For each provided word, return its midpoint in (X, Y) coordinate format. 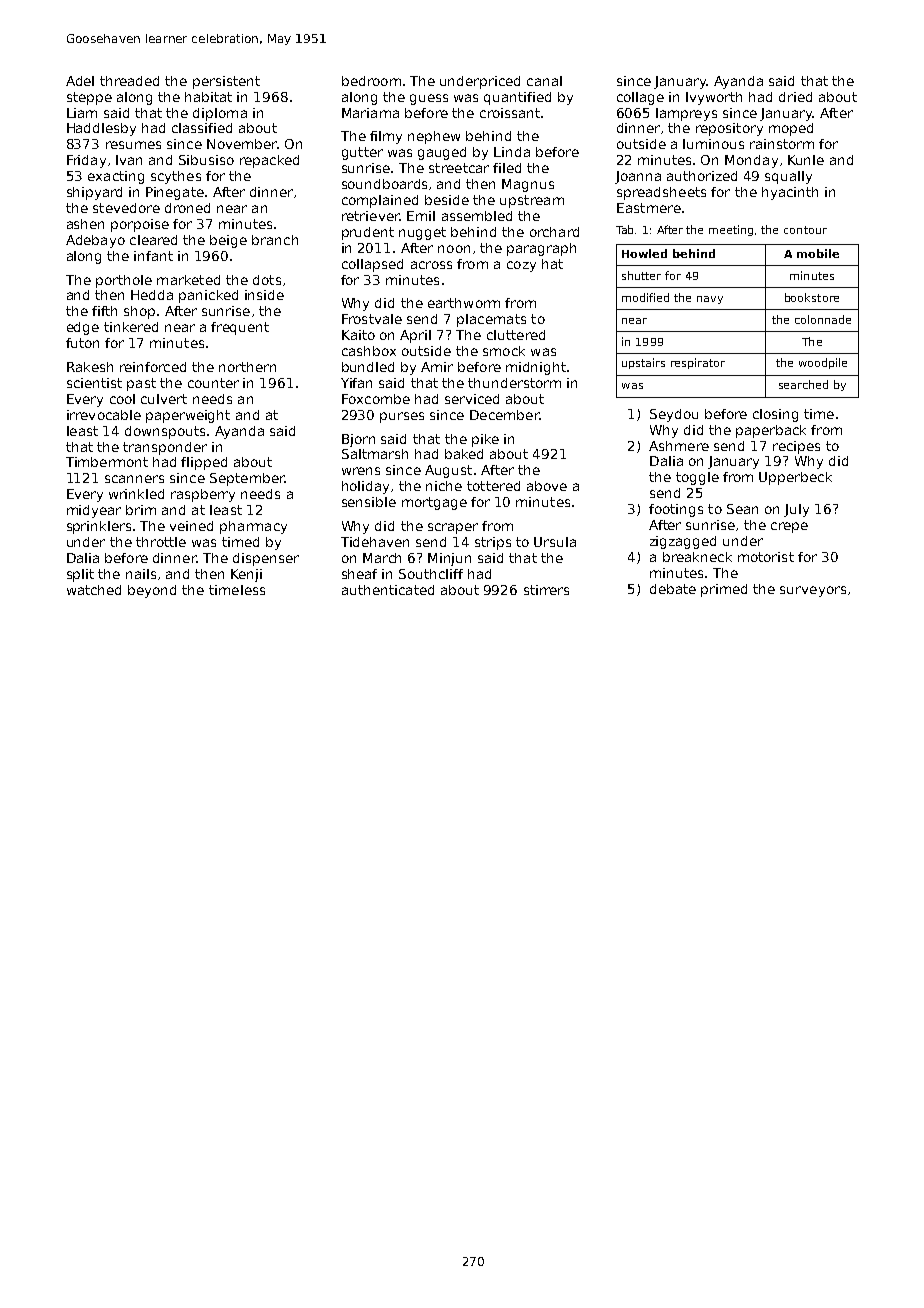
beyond (152, 591)
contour (805, 230)
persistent (226, 82)
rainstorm (782, 144)
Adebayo (95, 241)
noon (454, 249)
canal (544, 81)
